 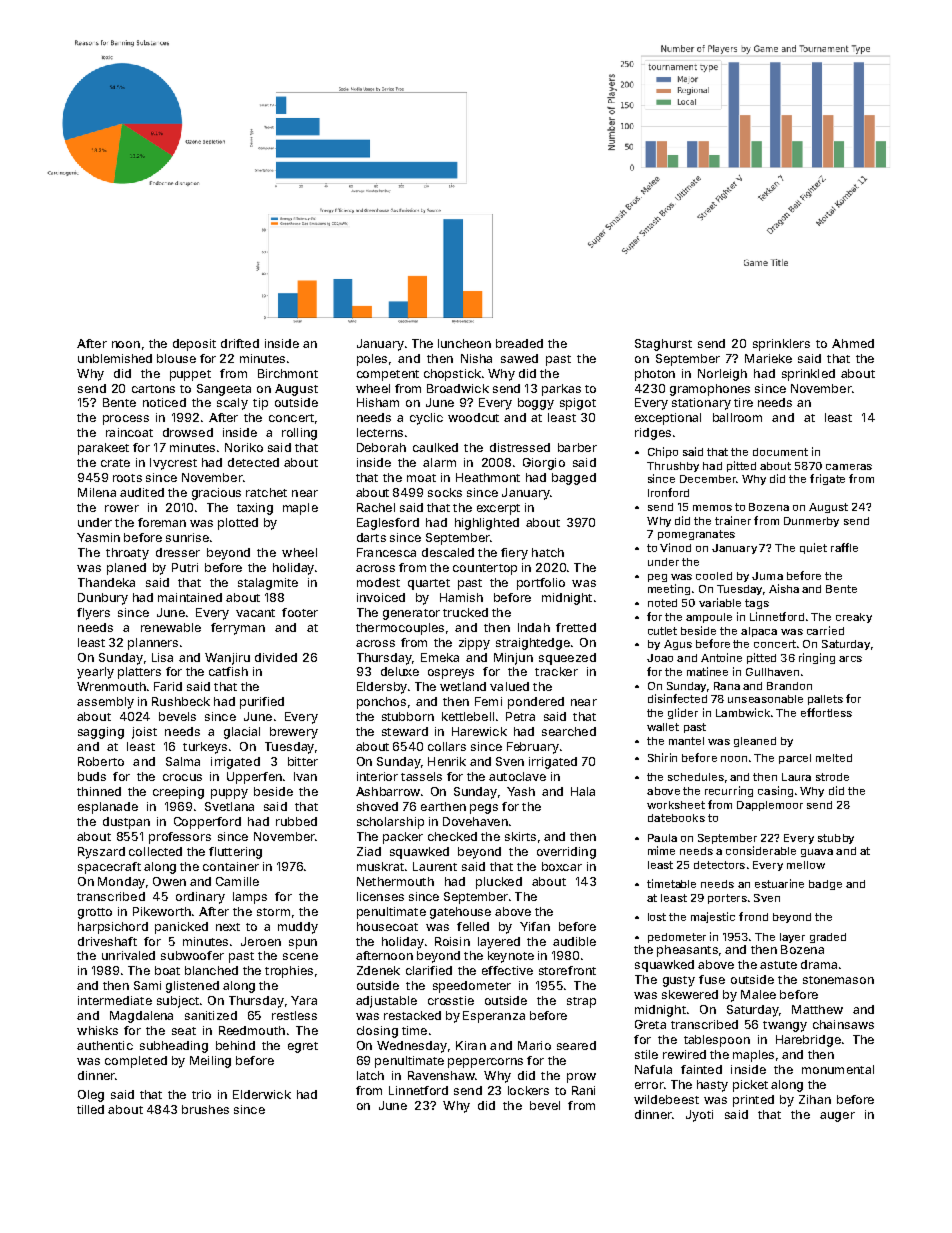 I want to click on audible, so click(x=574, y=941).
